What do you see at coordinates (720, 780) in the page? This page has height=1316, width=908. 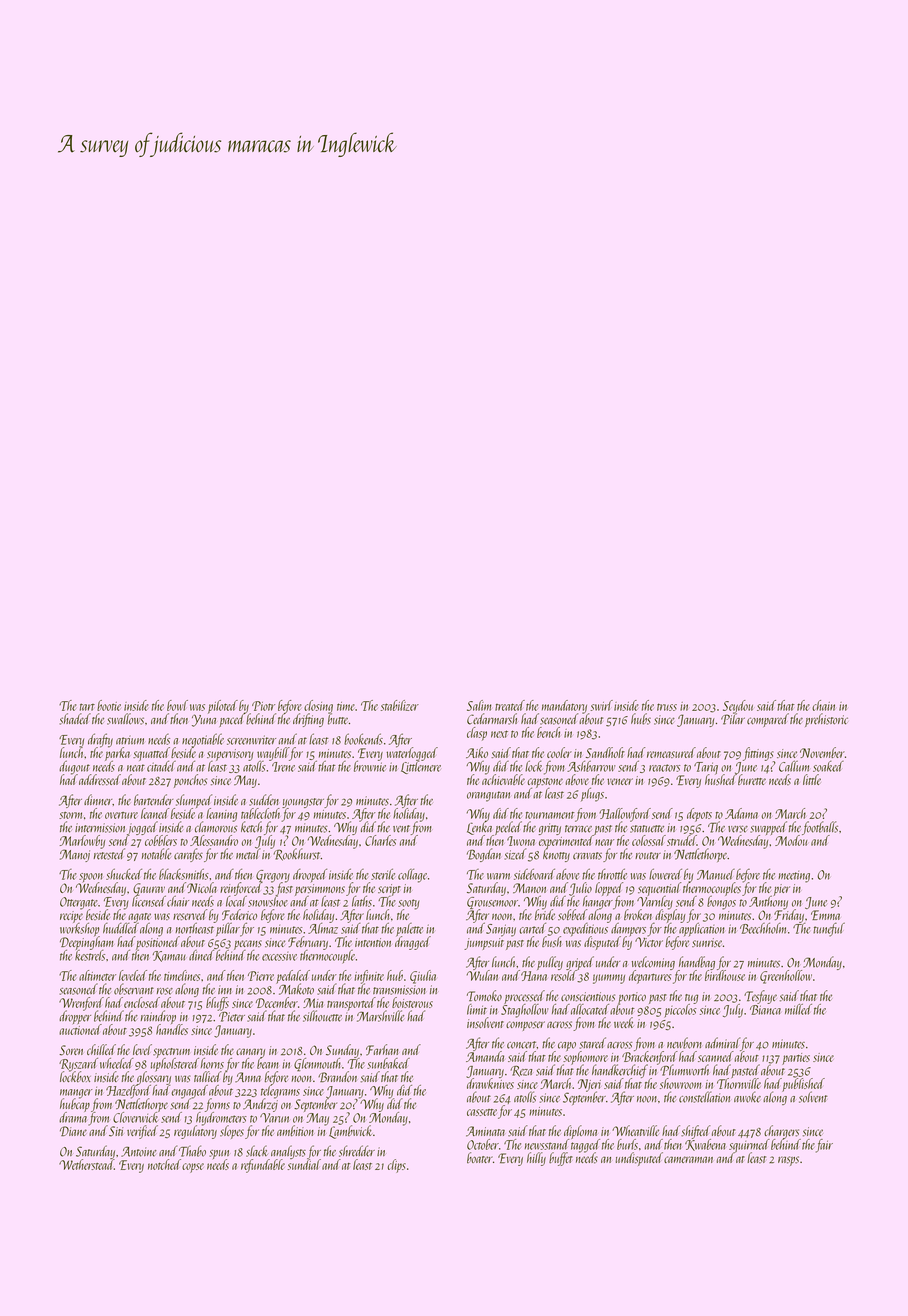 I see `hushed` at bounding box center [720, 780].
